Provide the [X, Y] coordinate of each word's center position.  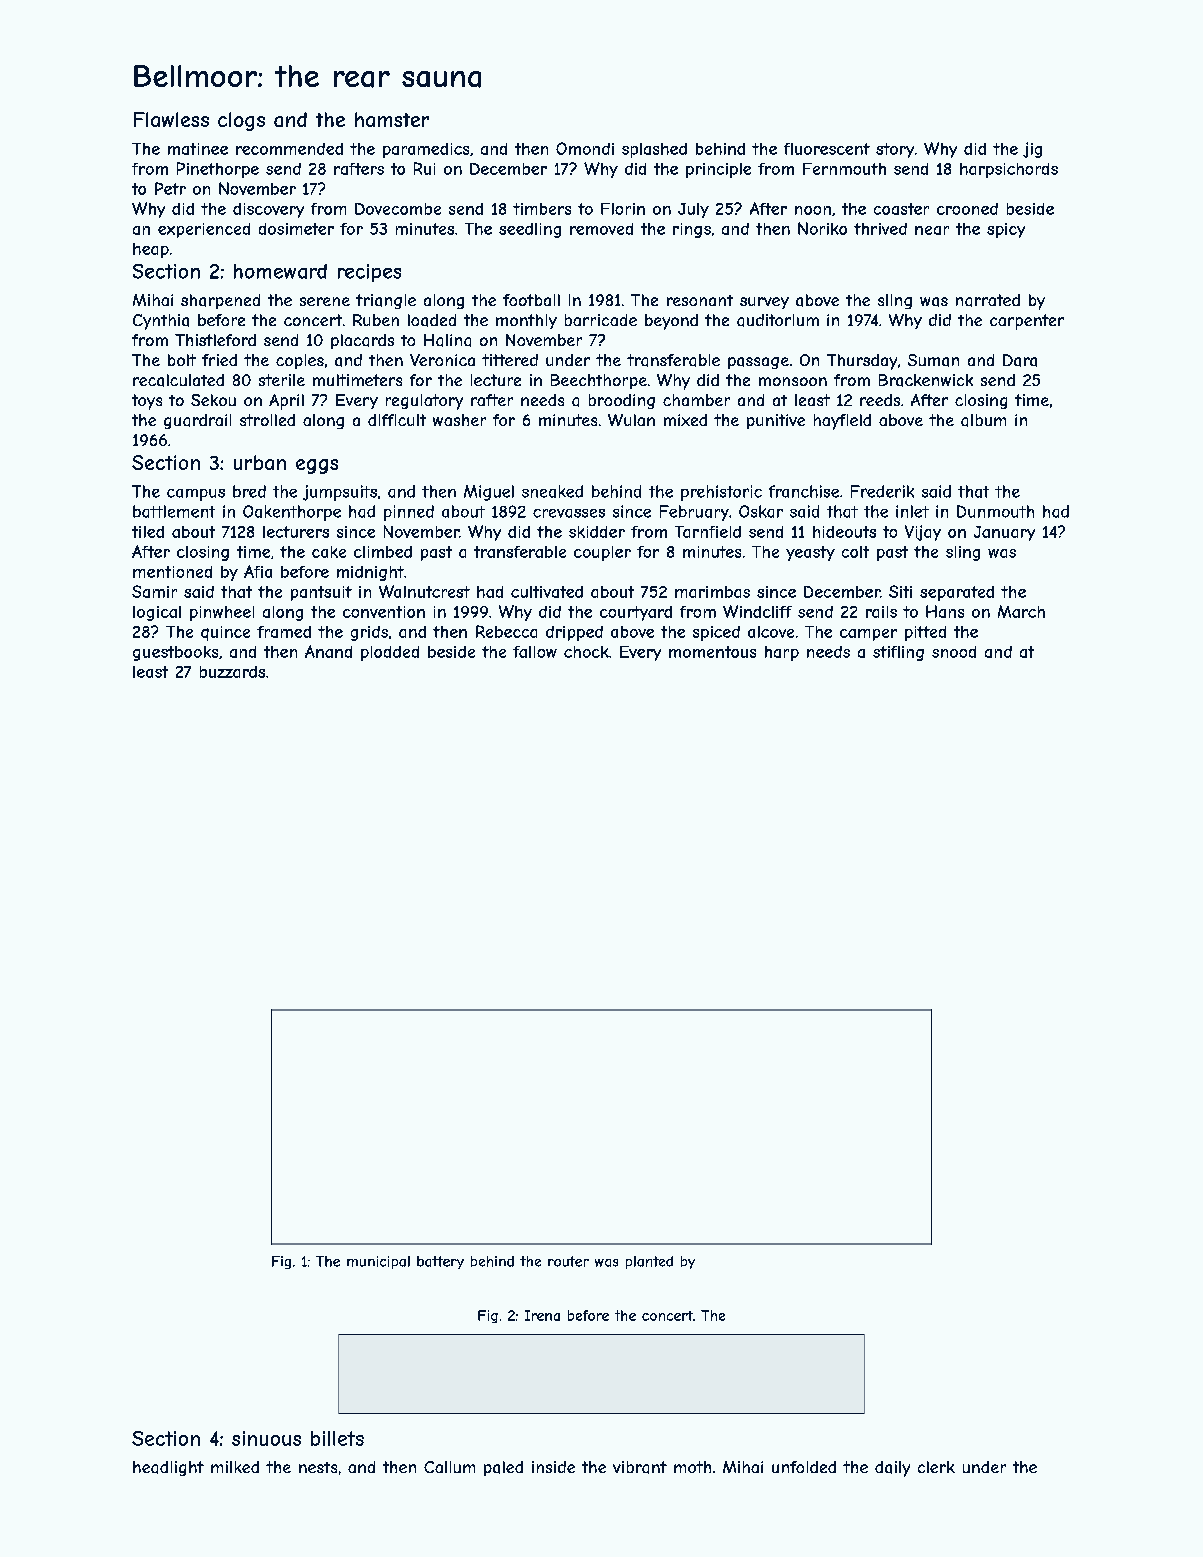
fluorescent [827, 149]
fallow [535, 652]
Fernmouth [844, 169]
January [1004, 533]
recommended [289, 149]
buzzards [232, 672]
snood [954, 652]
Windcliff [757, 611]
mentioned [172, 572]
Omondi [585, 148]
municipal [378, 1262]
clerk [936, 1467]
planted [649, 1262]
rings [692, 230]
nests [318, 1467]
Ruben [376, 320]
